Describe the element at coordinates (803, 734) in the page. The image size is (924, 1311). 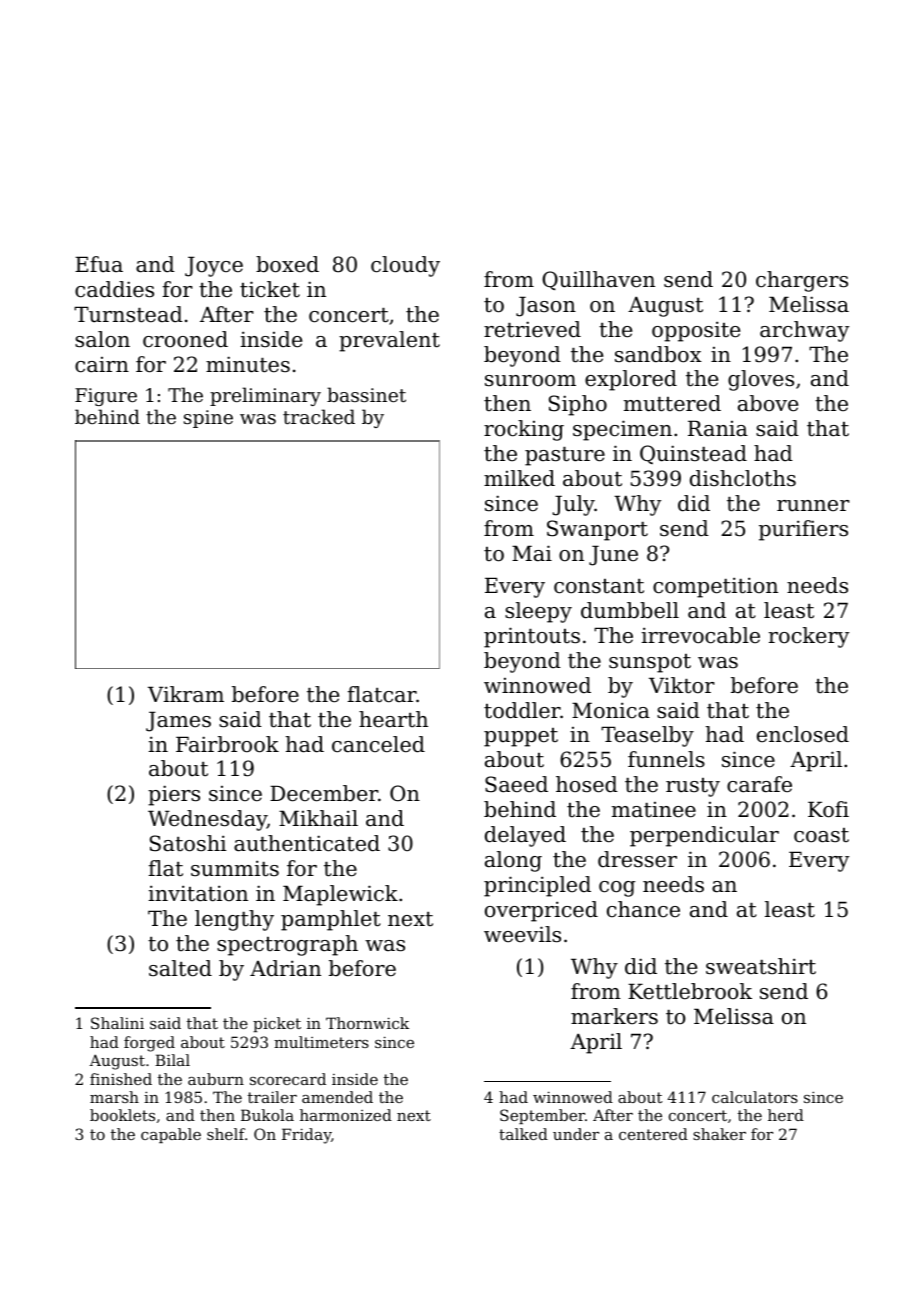
I see `enclosed` at that location.
